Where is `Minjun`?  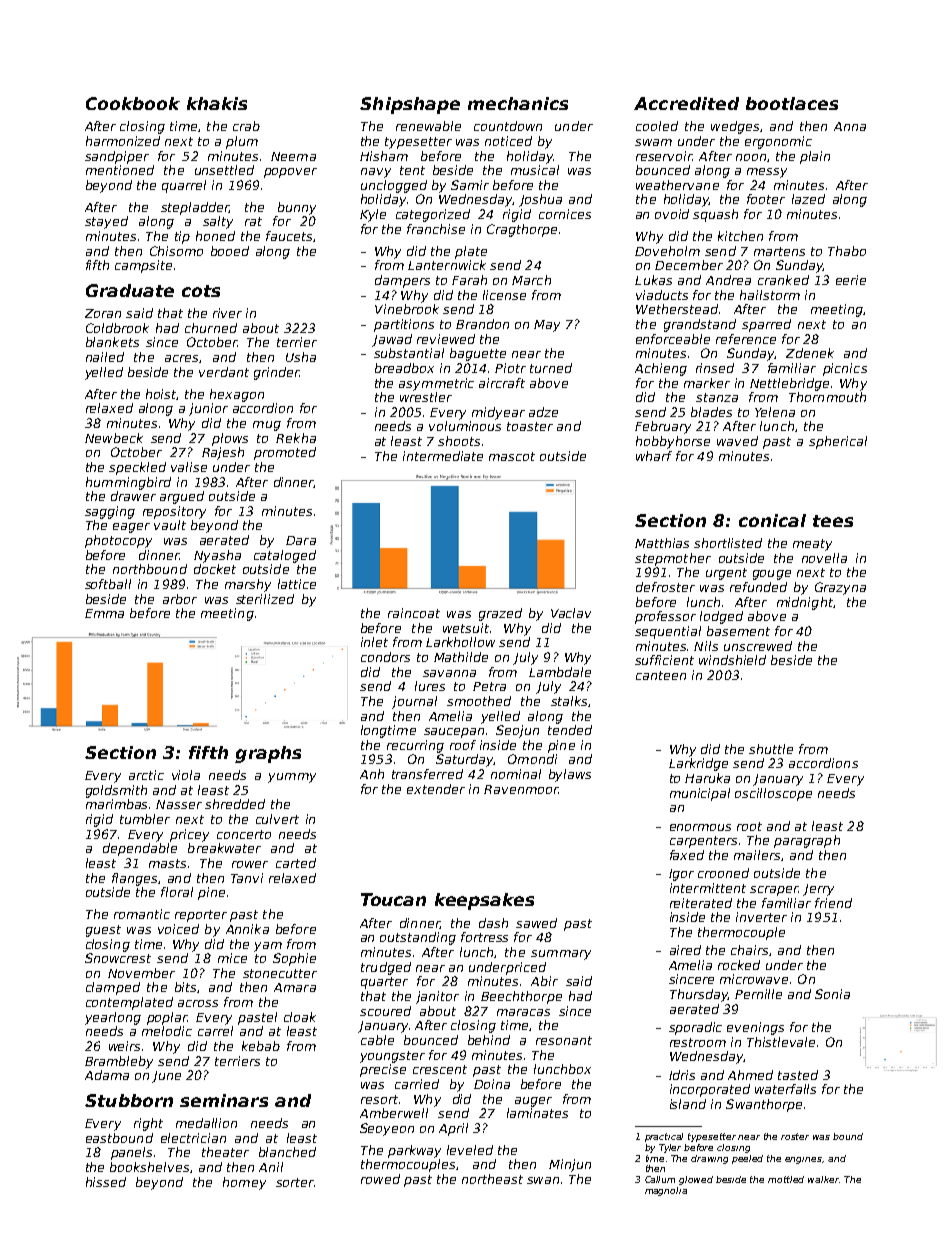
Minjun is located at coordinates (570, 1165).
